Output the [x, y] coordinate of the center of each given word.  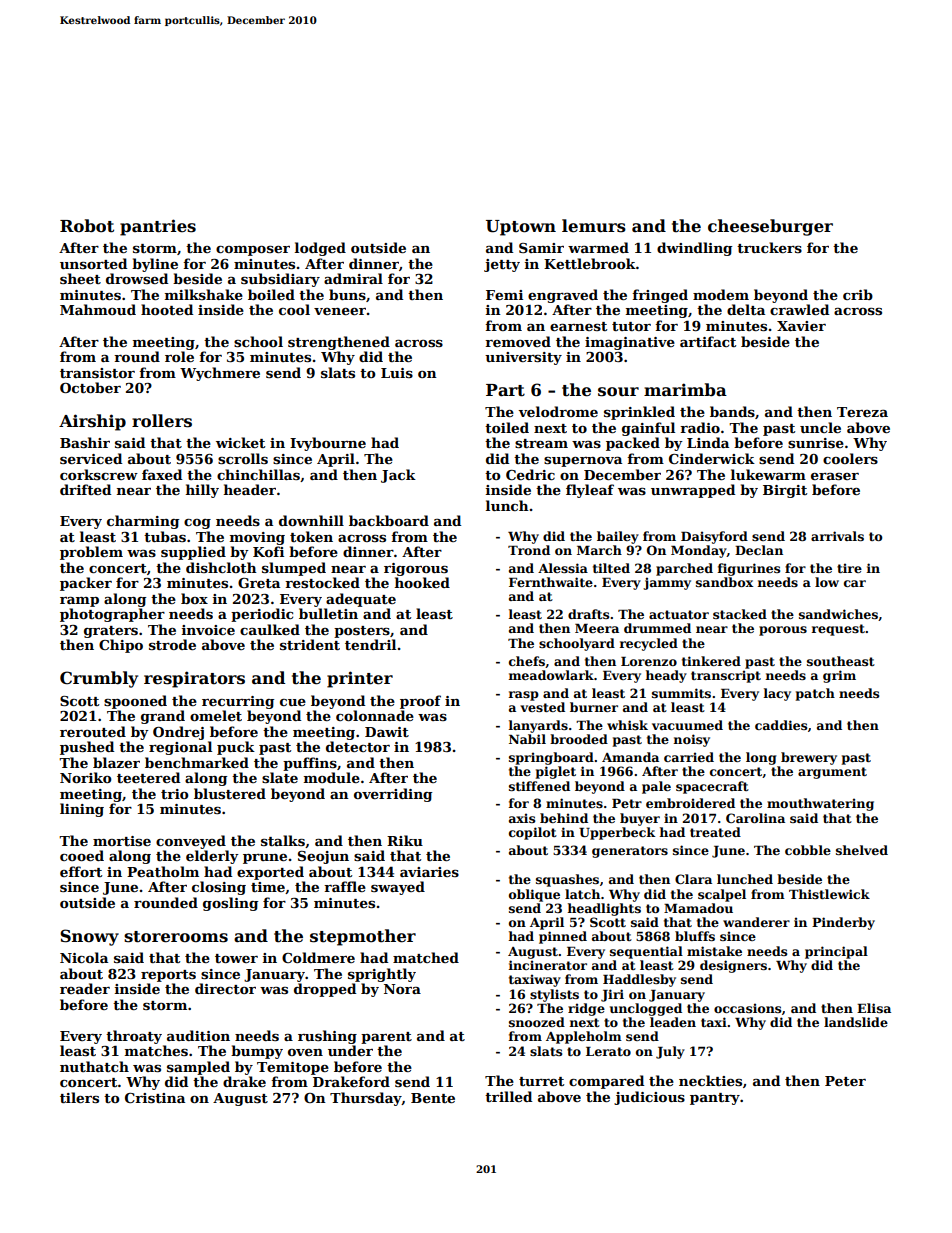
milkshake [204, 294]
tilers [79, 1097]
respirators [194, 679]
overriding [393, 795]
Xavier [801, 326]
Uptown [521, 228]
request [838, 630]
